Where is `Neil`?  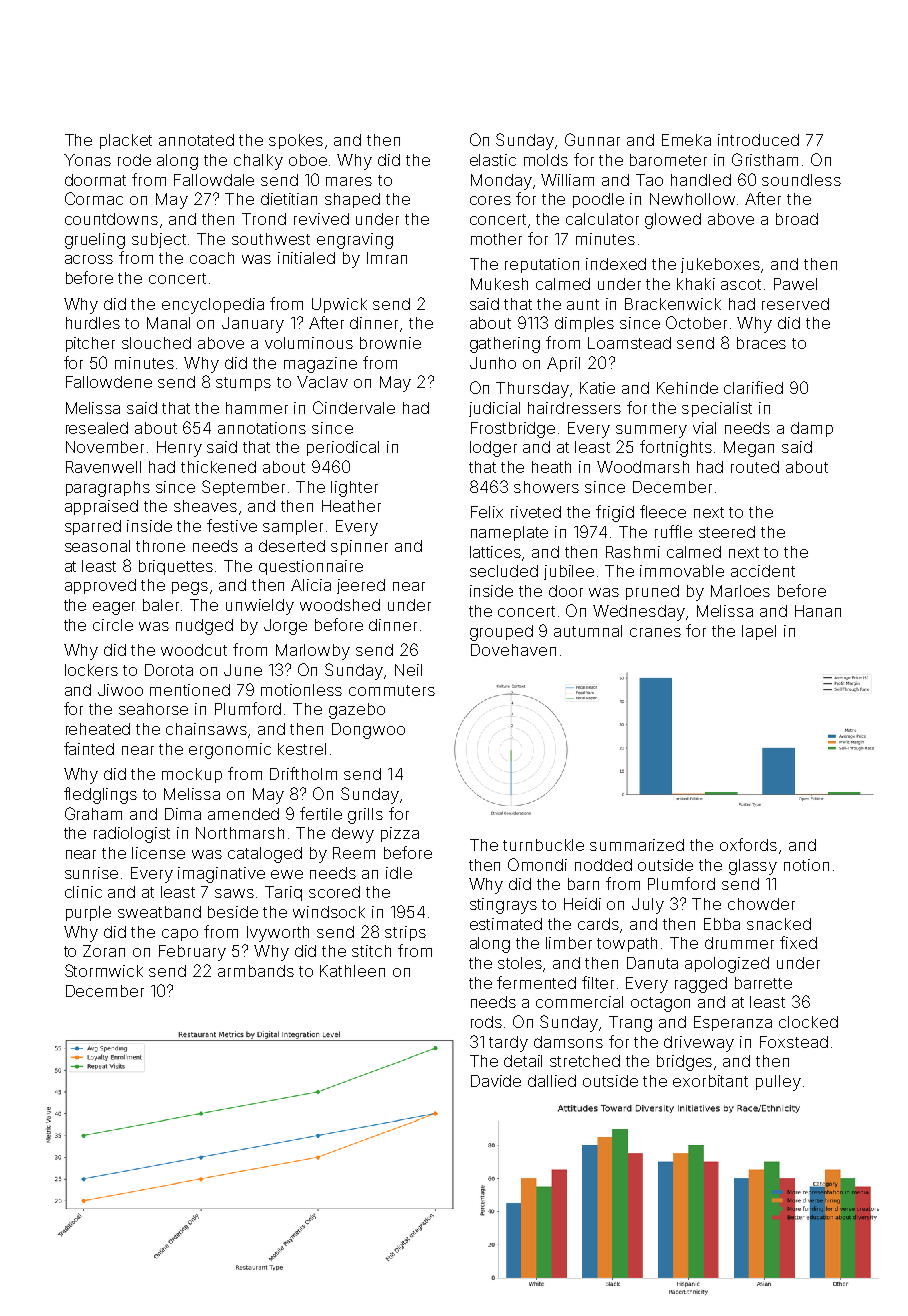
Neil is located at coordinates (408, 670).
